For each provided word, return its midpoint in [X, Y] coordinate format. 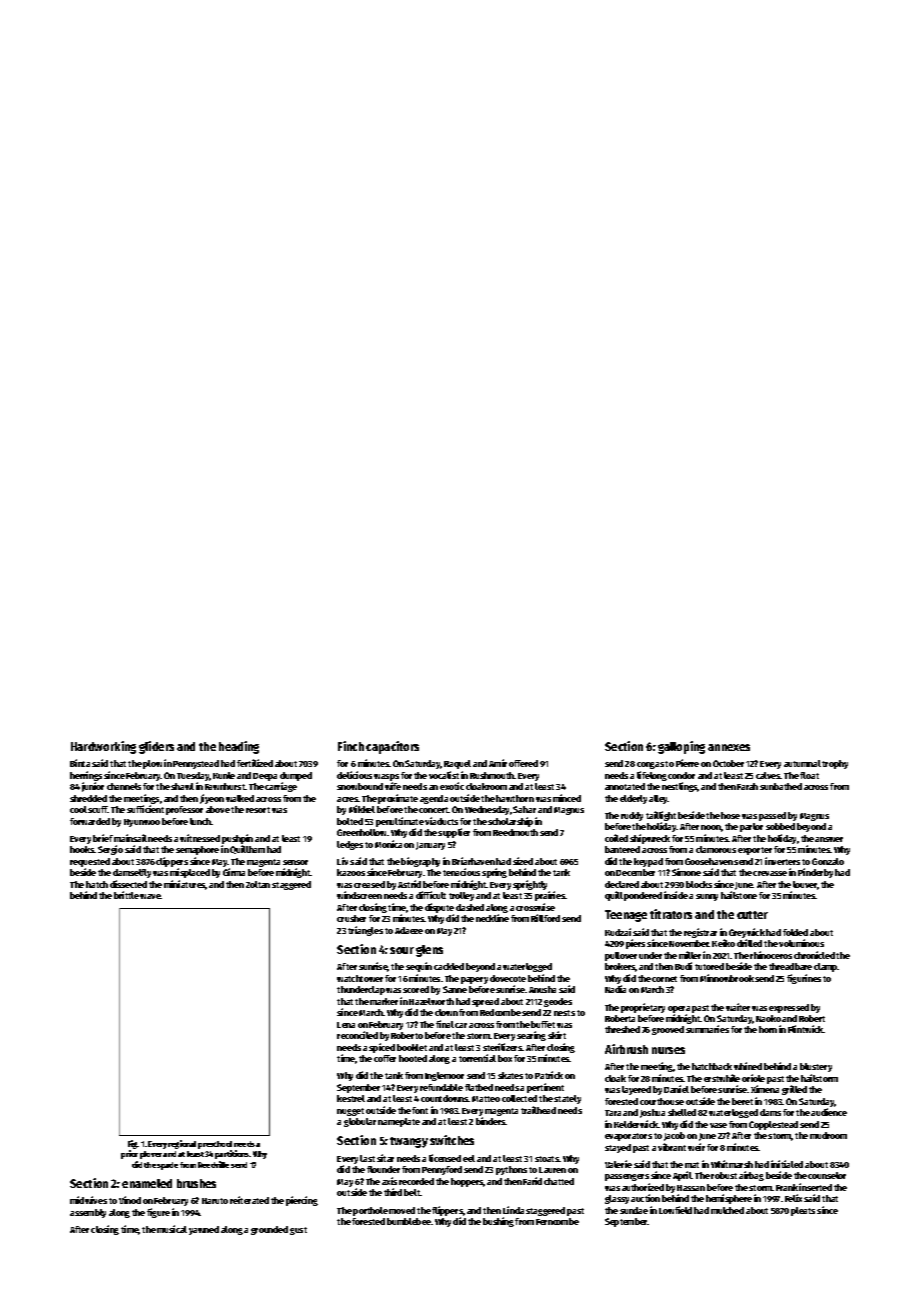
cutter [752, 915]
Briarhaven [473, 861]
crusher [351, 918]
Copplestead [773, 1125]
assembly [88, 1213]
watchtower [360, 978]
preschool [215, 1145]
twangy [409, 1142]
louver [805, 885]
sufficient [145, 809]
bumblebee [409, 1221]
